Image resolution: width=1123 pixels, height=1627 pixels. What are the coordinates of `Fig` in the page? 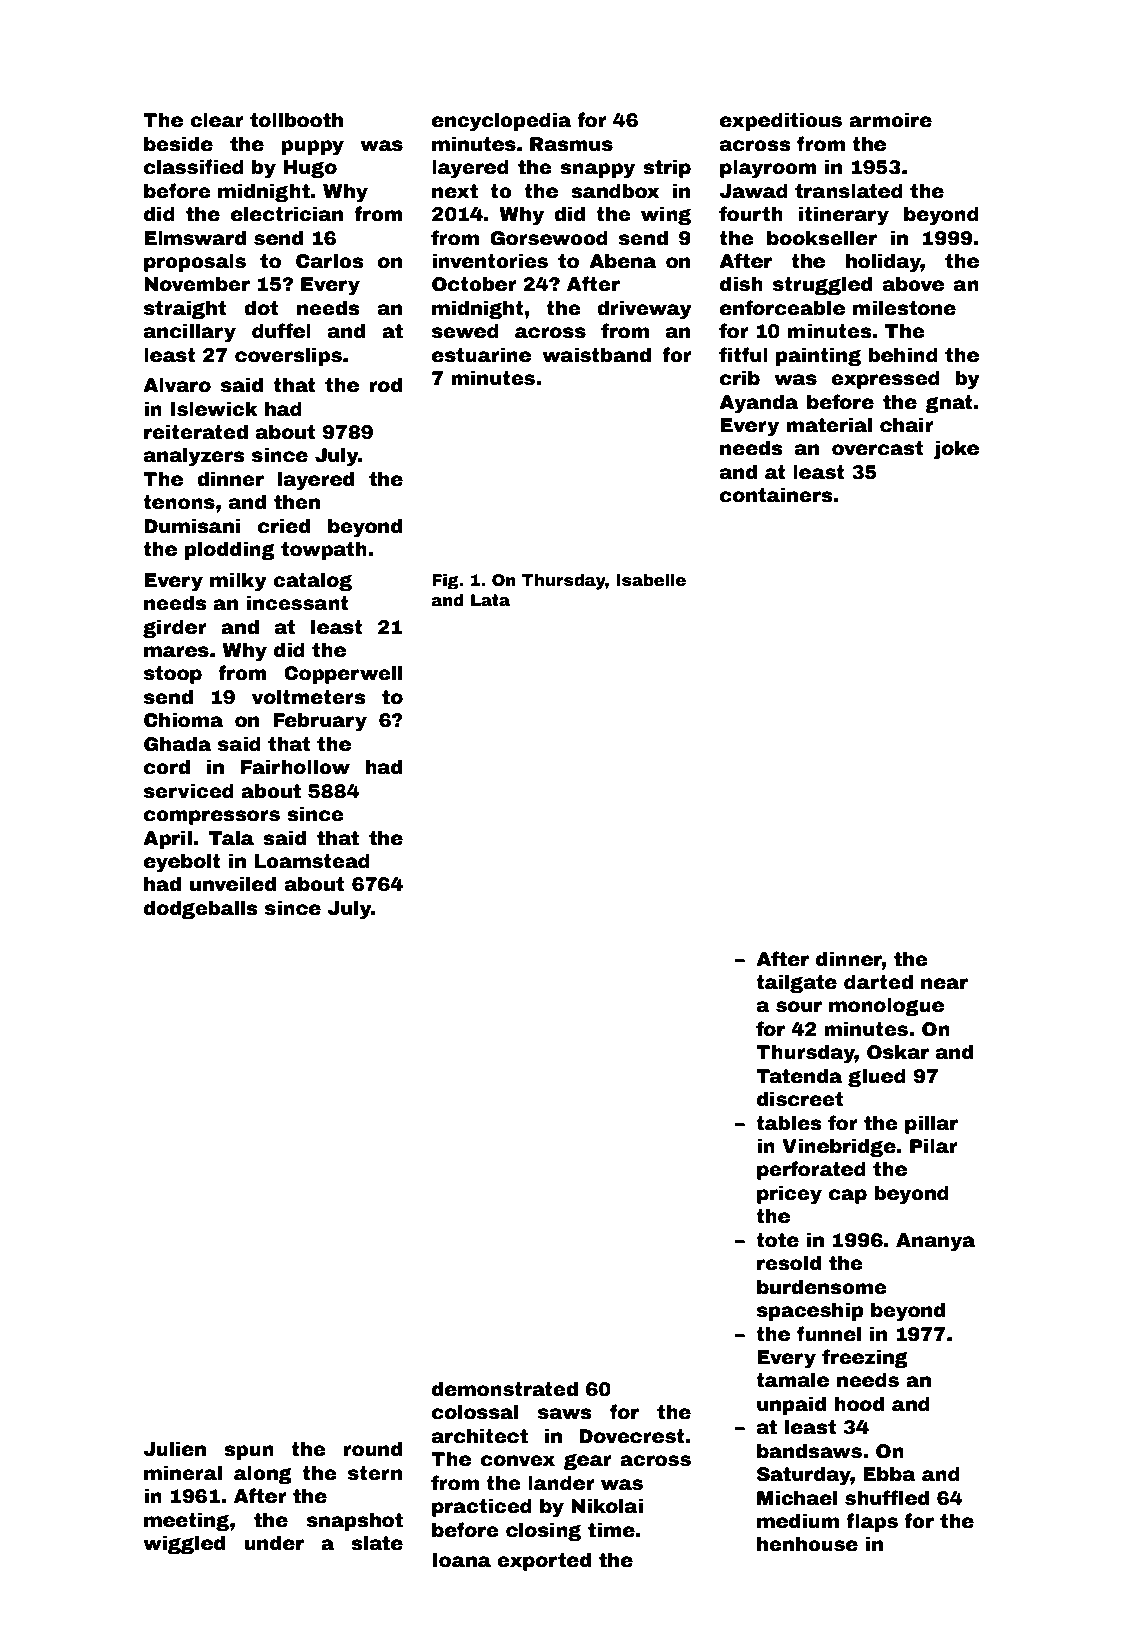 It's located at (445, 582).
